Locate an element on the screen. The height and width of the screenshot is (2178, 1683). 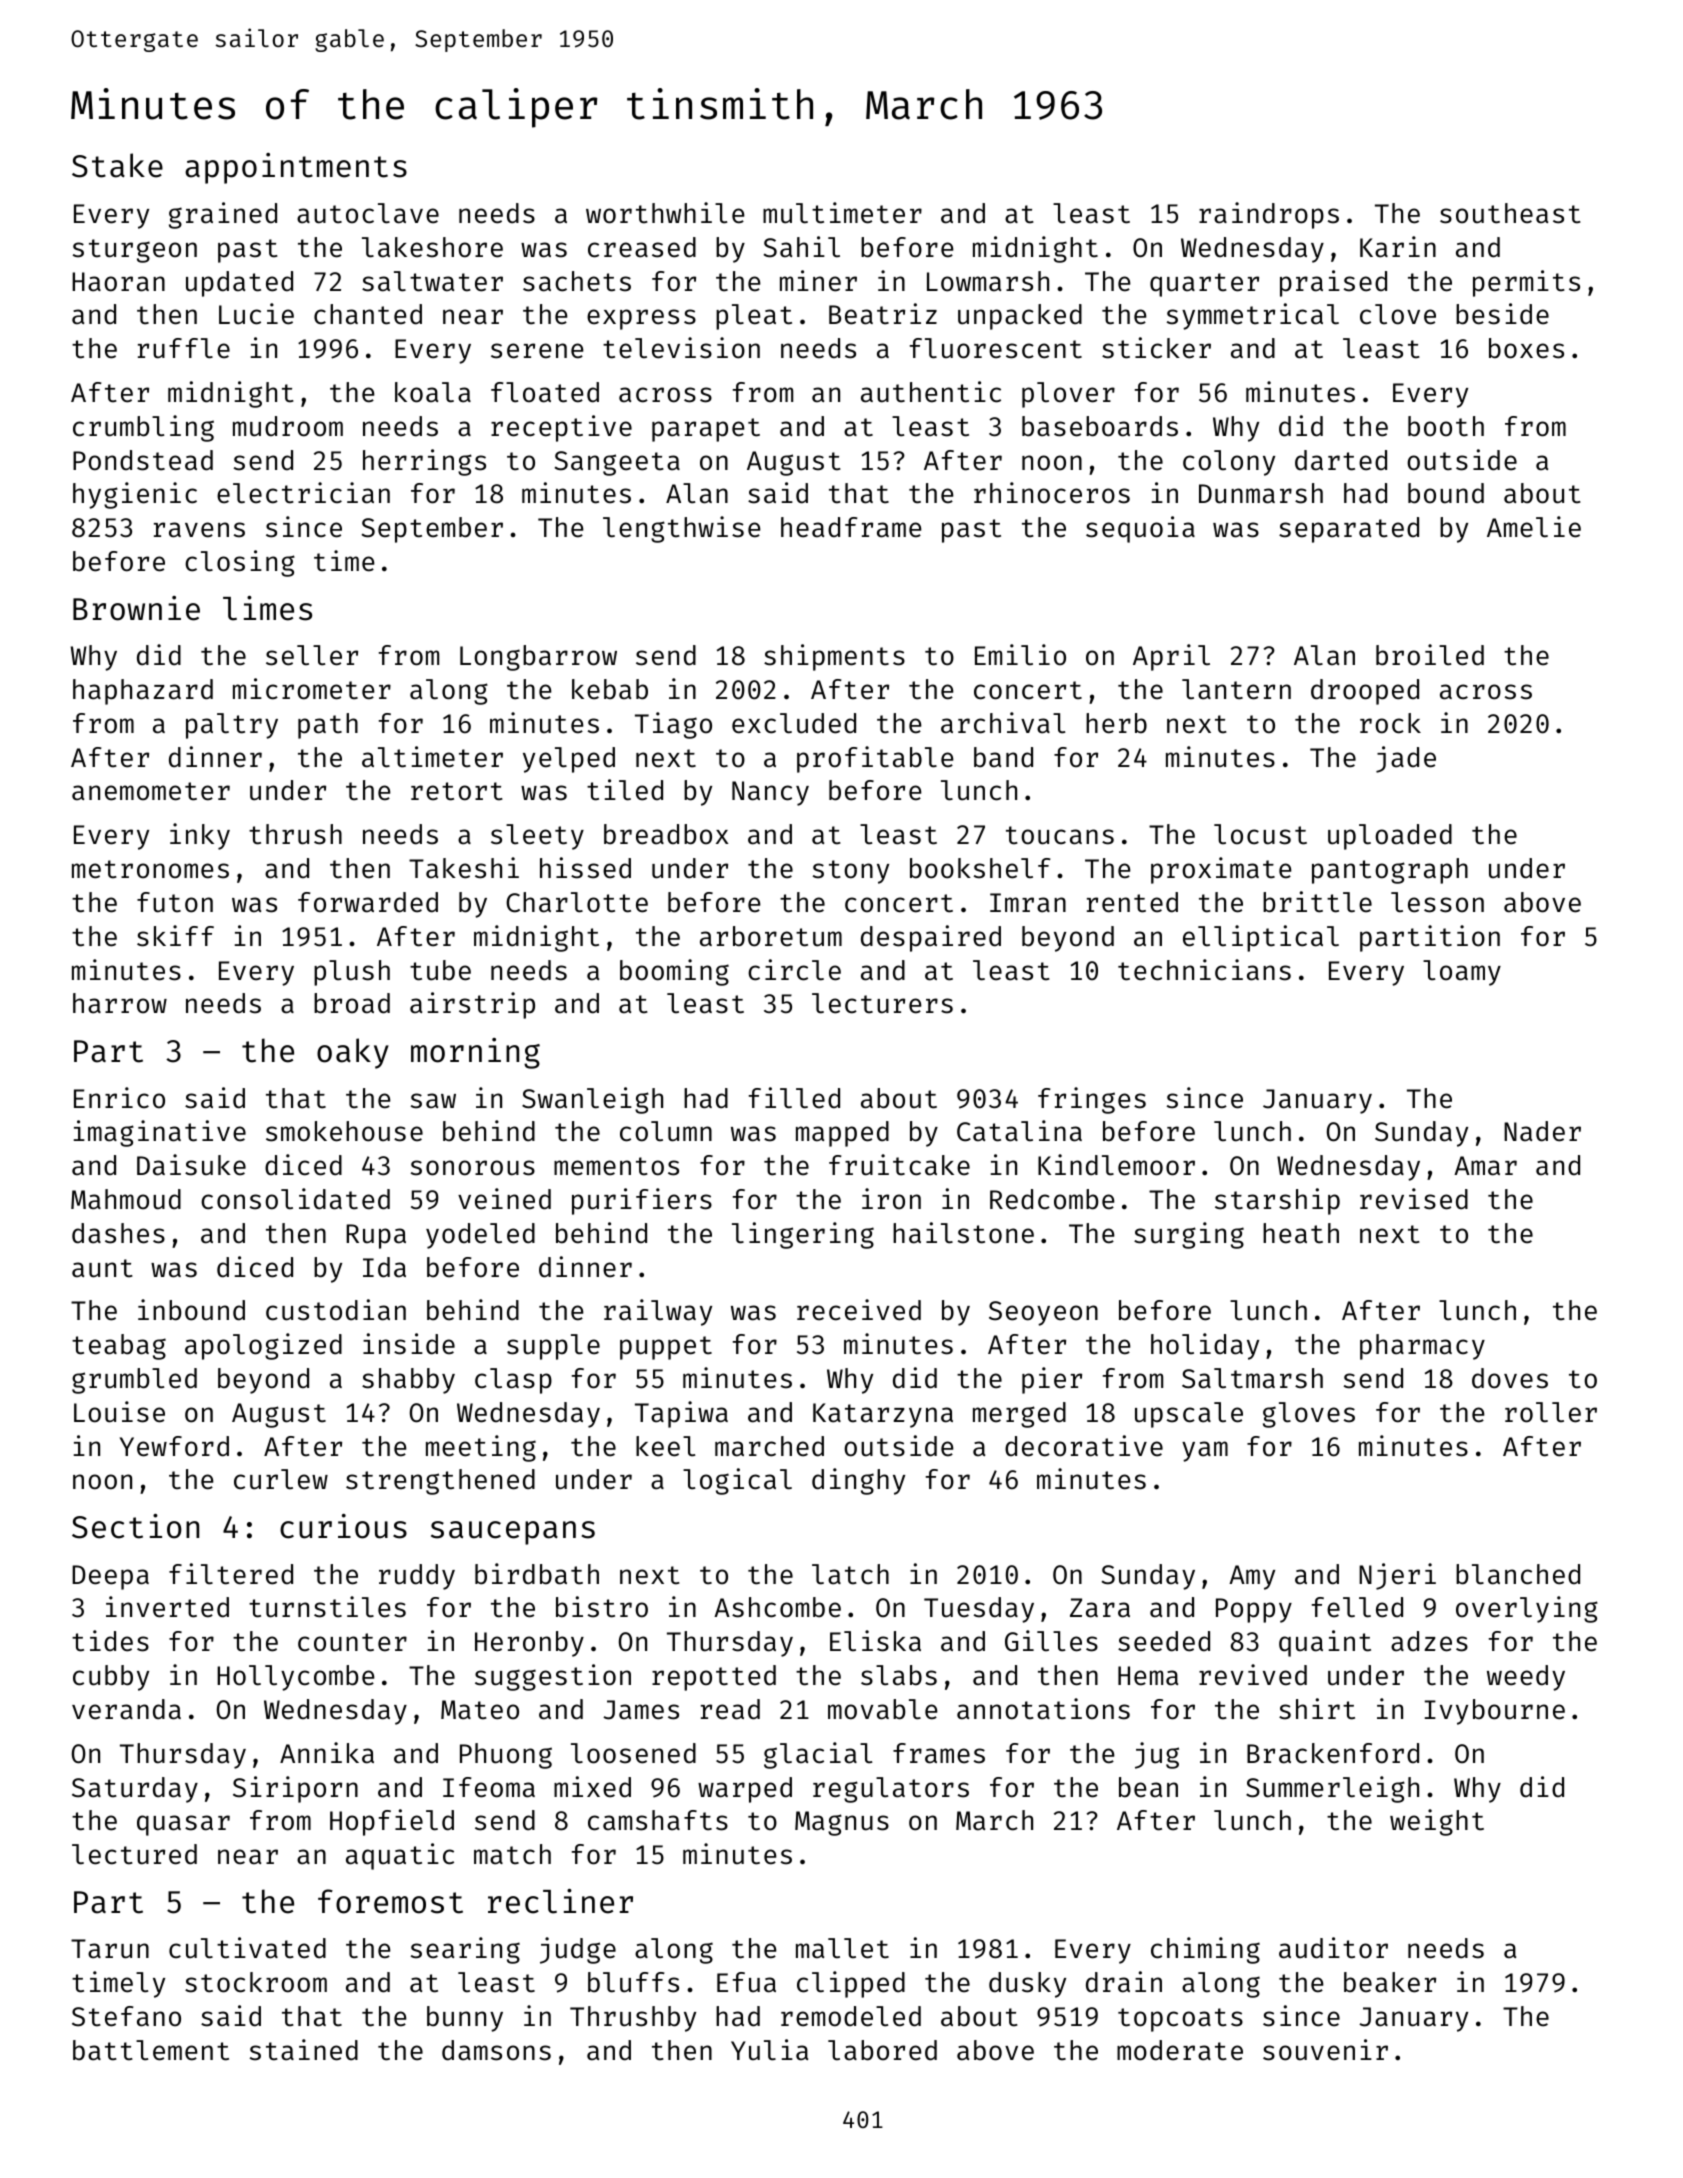
Yulia is located at coordinates (769, 2050).
